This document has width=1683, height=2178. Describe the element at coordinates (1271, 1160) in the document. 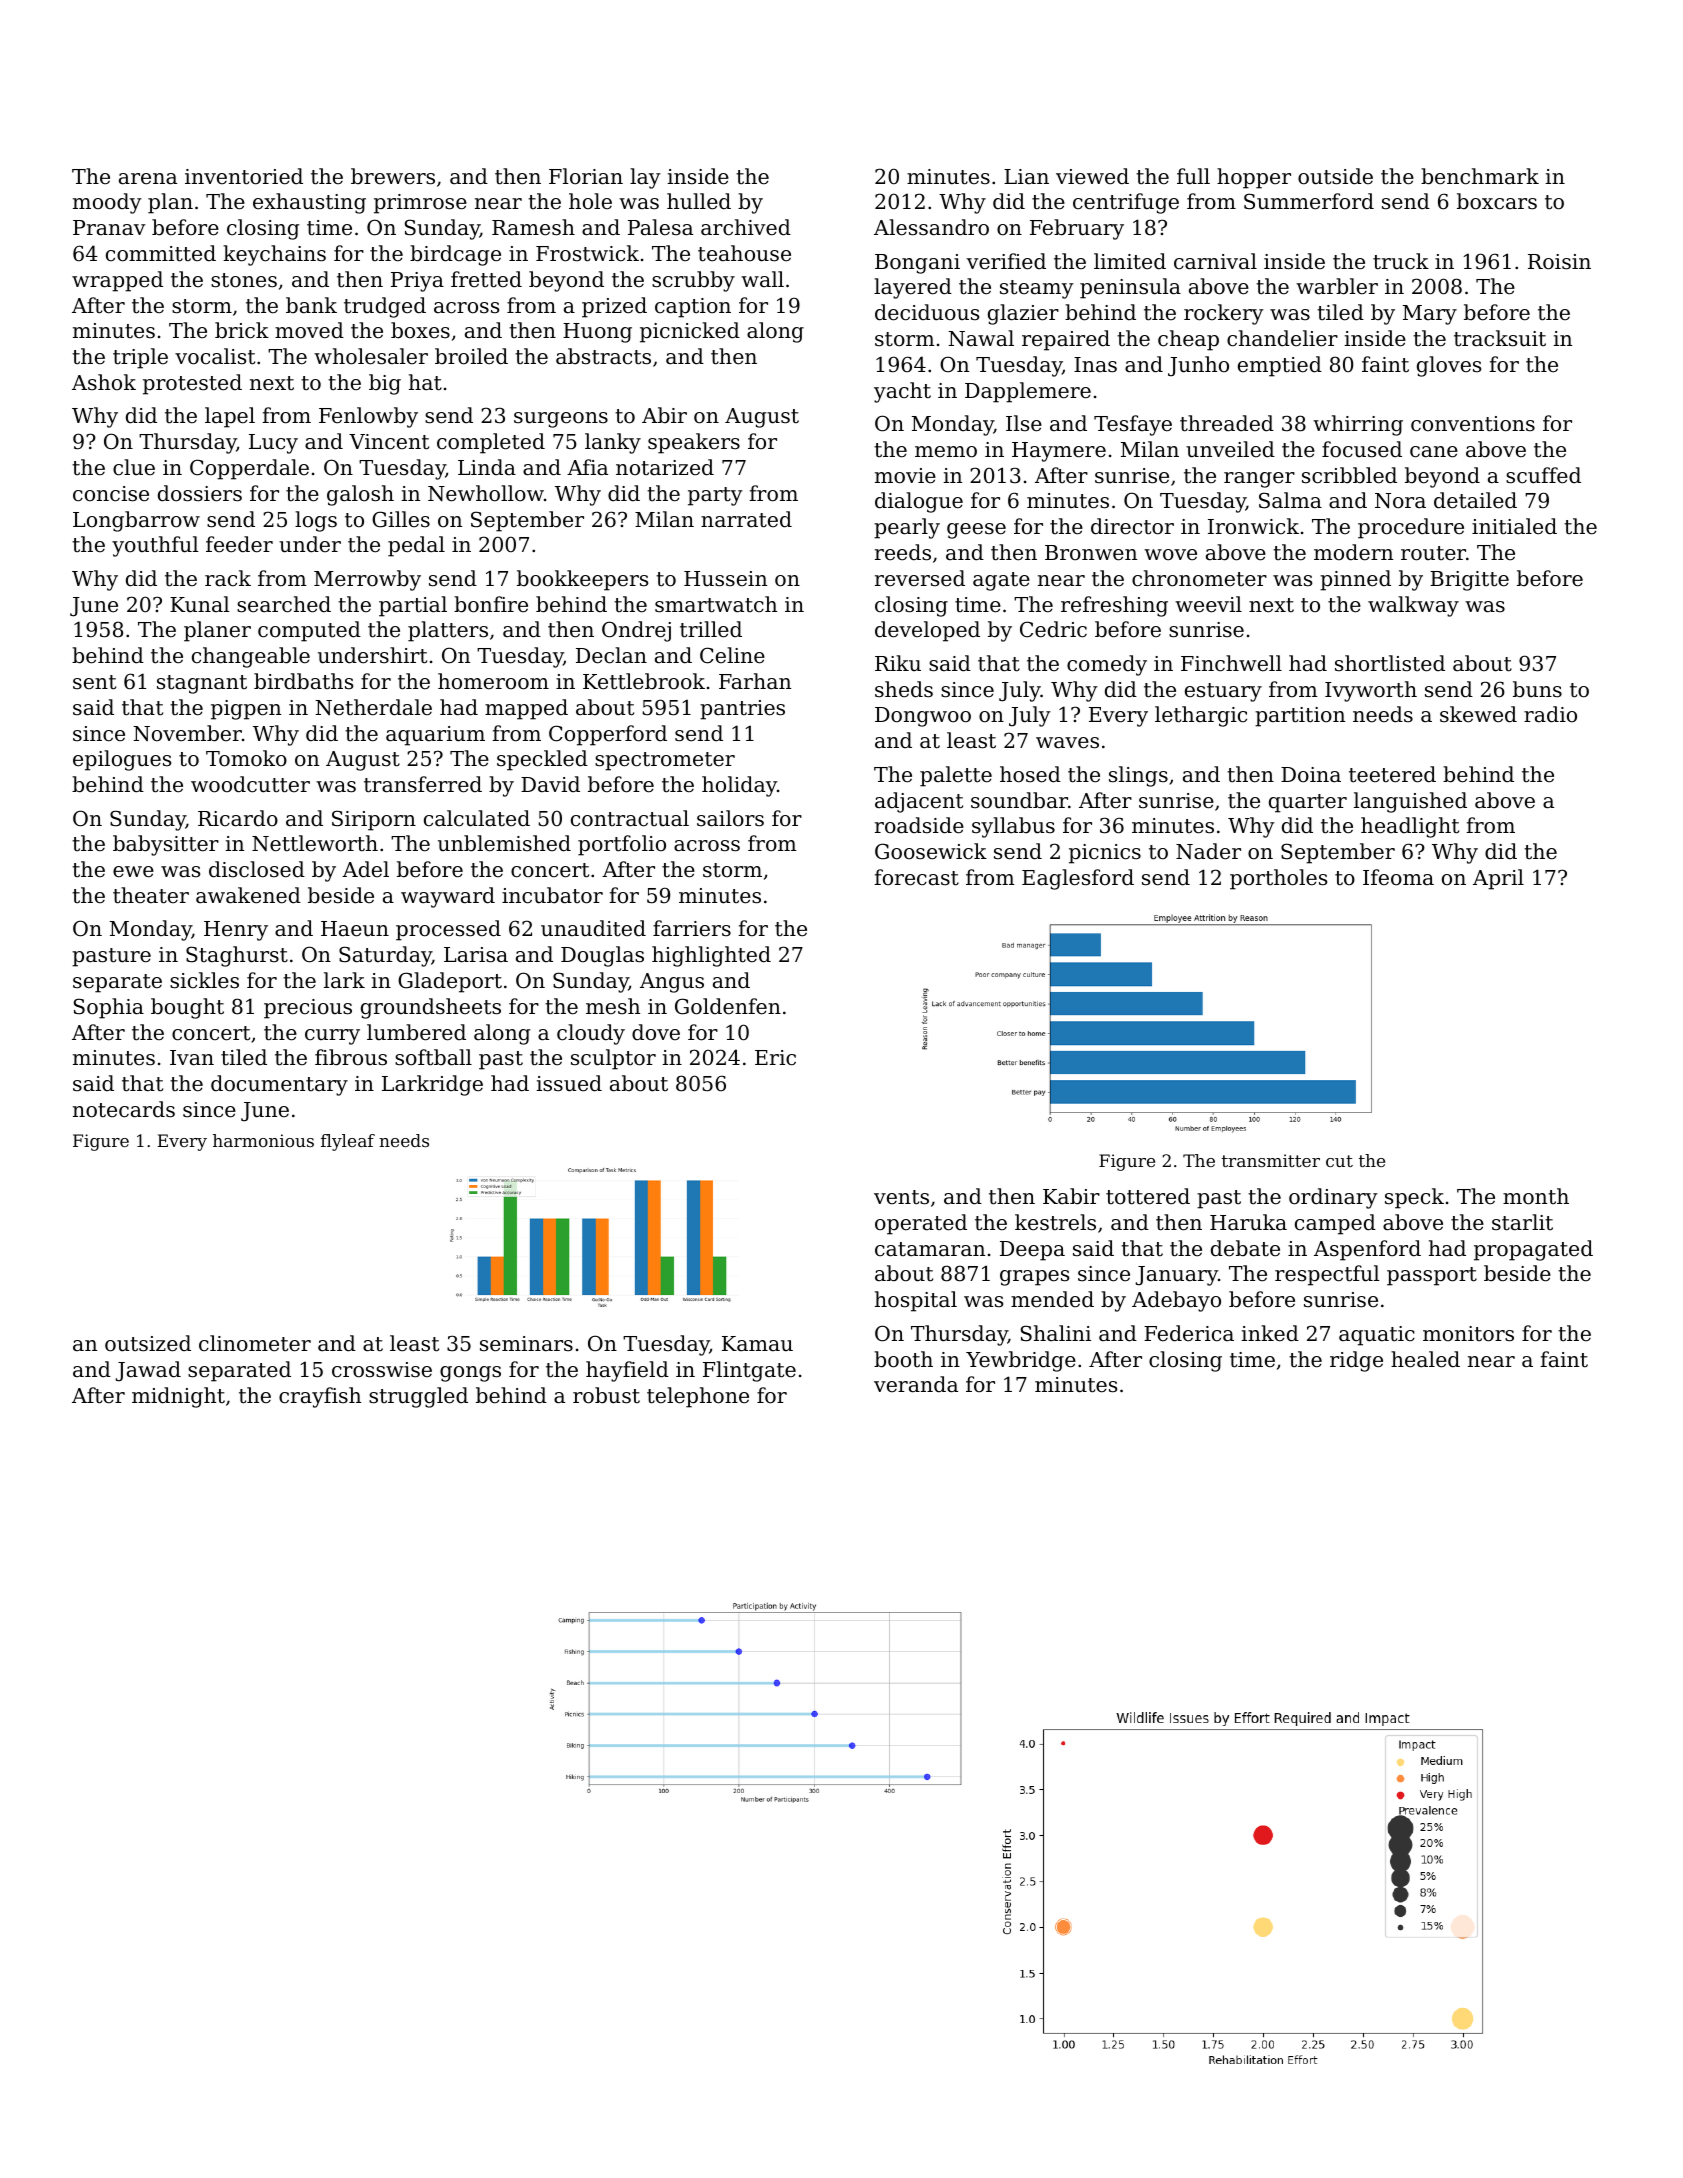

I see `transmitter` at that location.
